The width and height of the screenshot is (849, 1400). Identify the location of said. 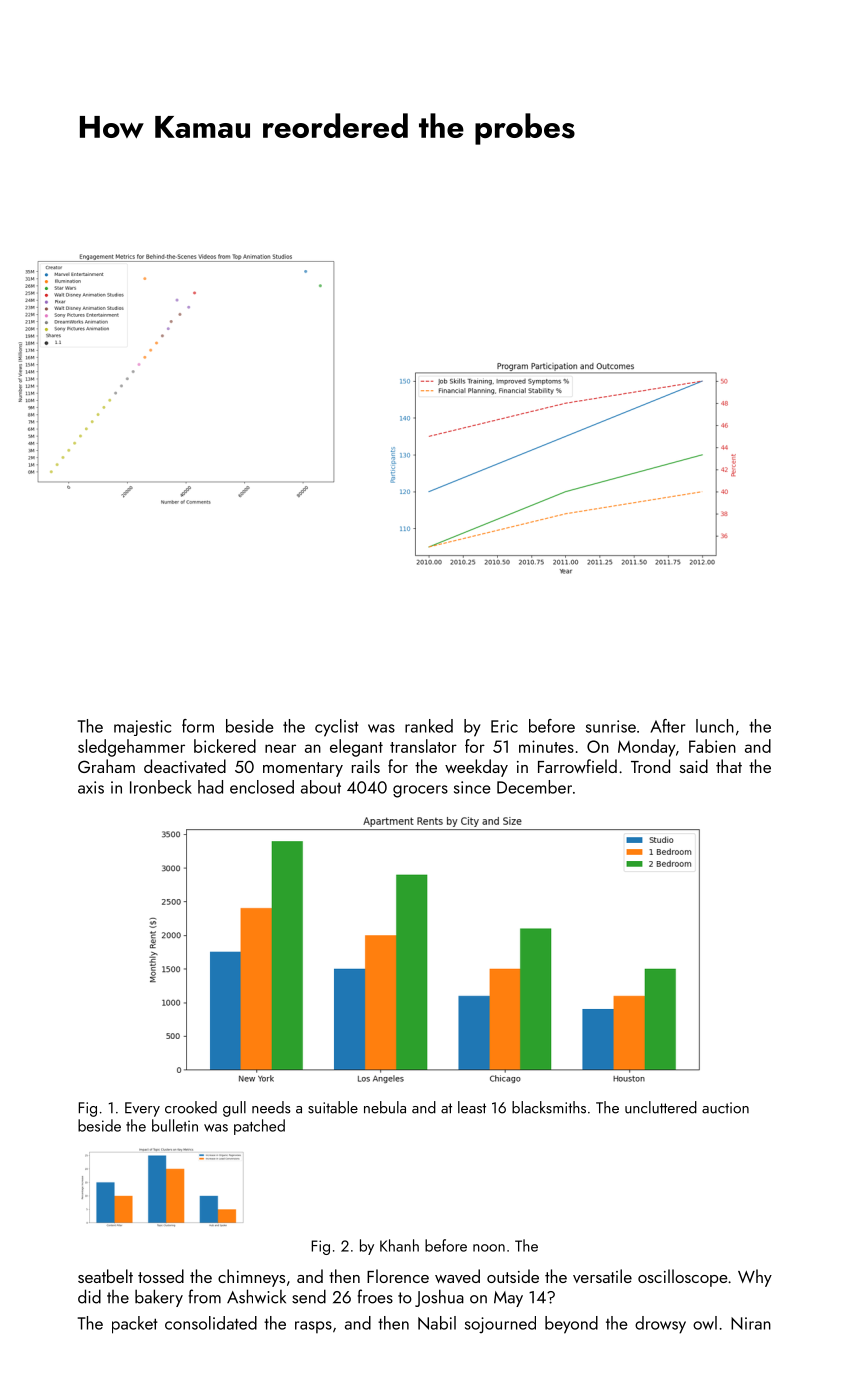
(694, 766).
